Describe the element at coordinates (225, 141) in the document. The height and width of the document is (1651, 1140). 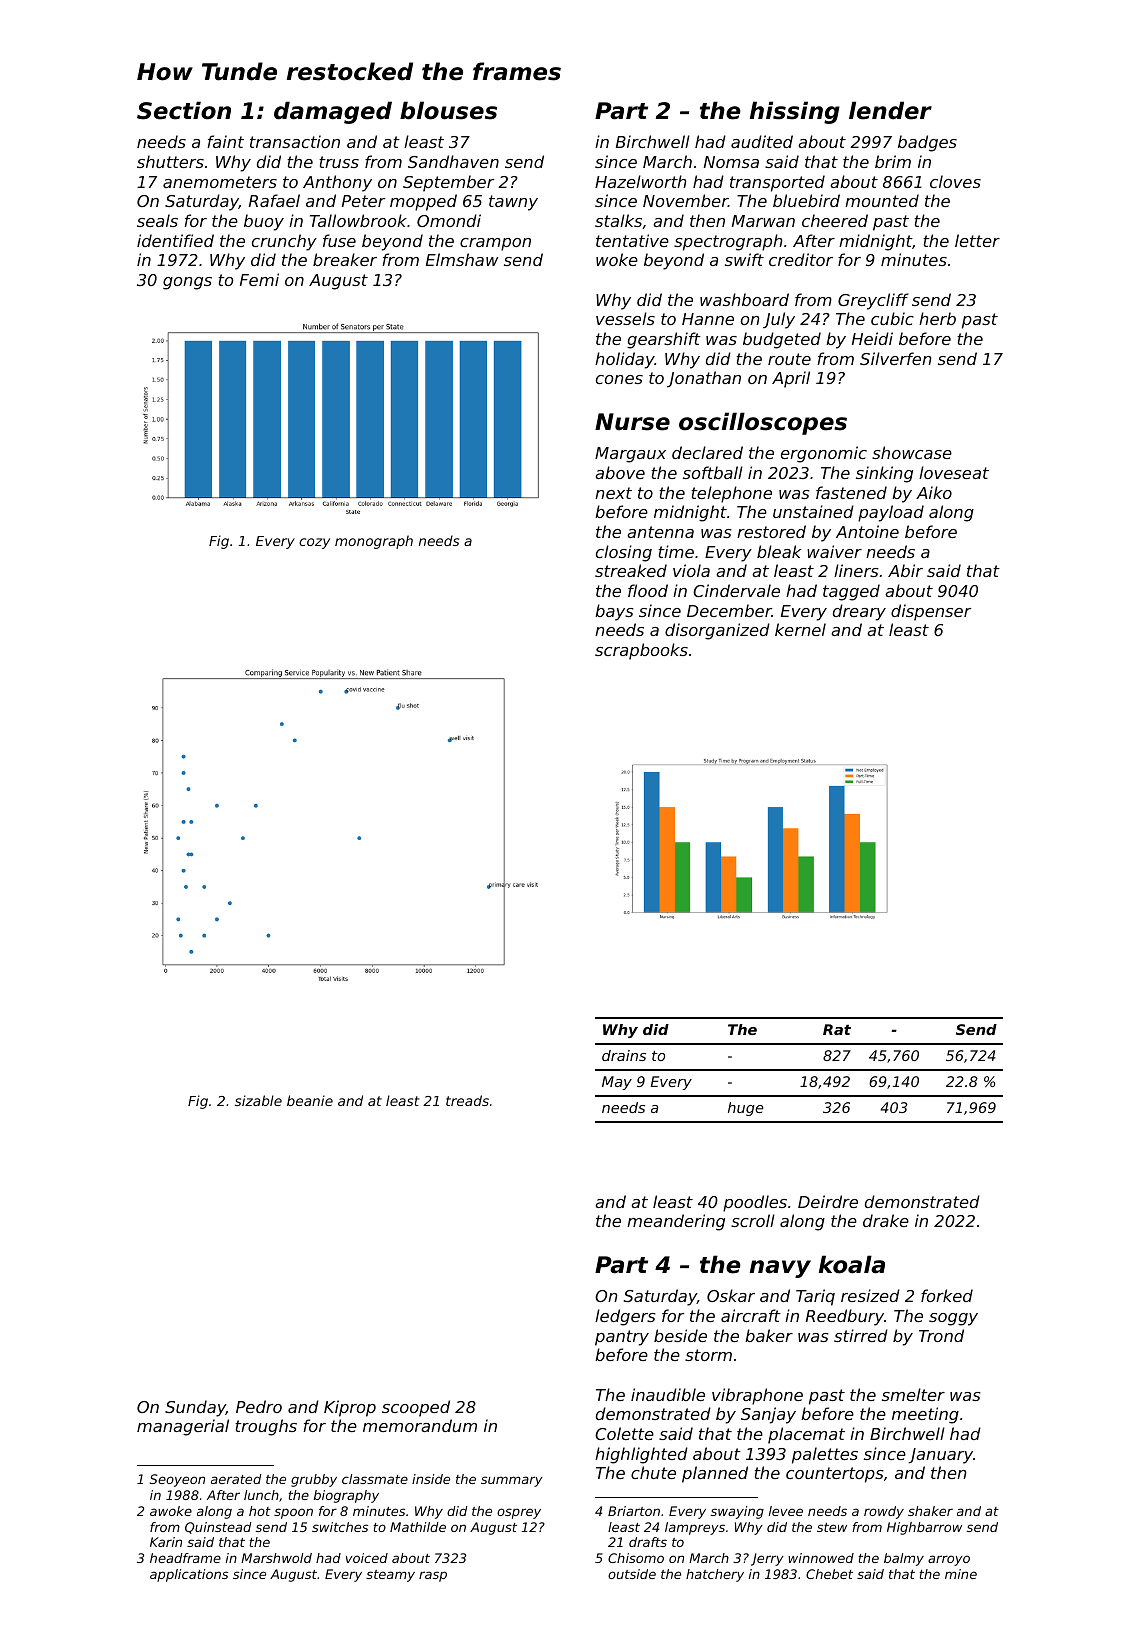
I see `faint` at that location.
